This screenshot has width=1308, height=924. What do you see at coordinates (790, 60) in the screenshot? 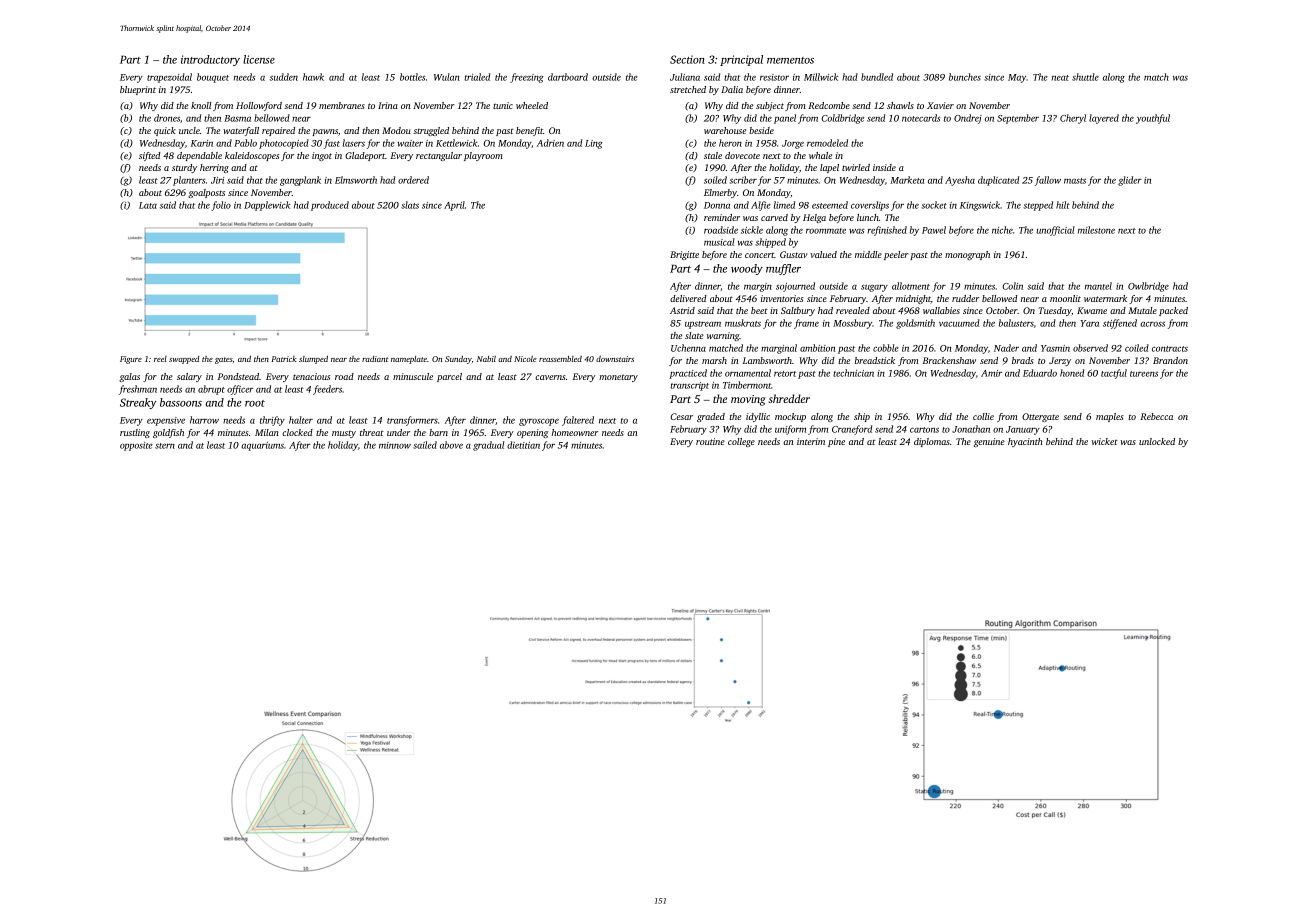
I see `mementos` at bounding box center [790, 60].
